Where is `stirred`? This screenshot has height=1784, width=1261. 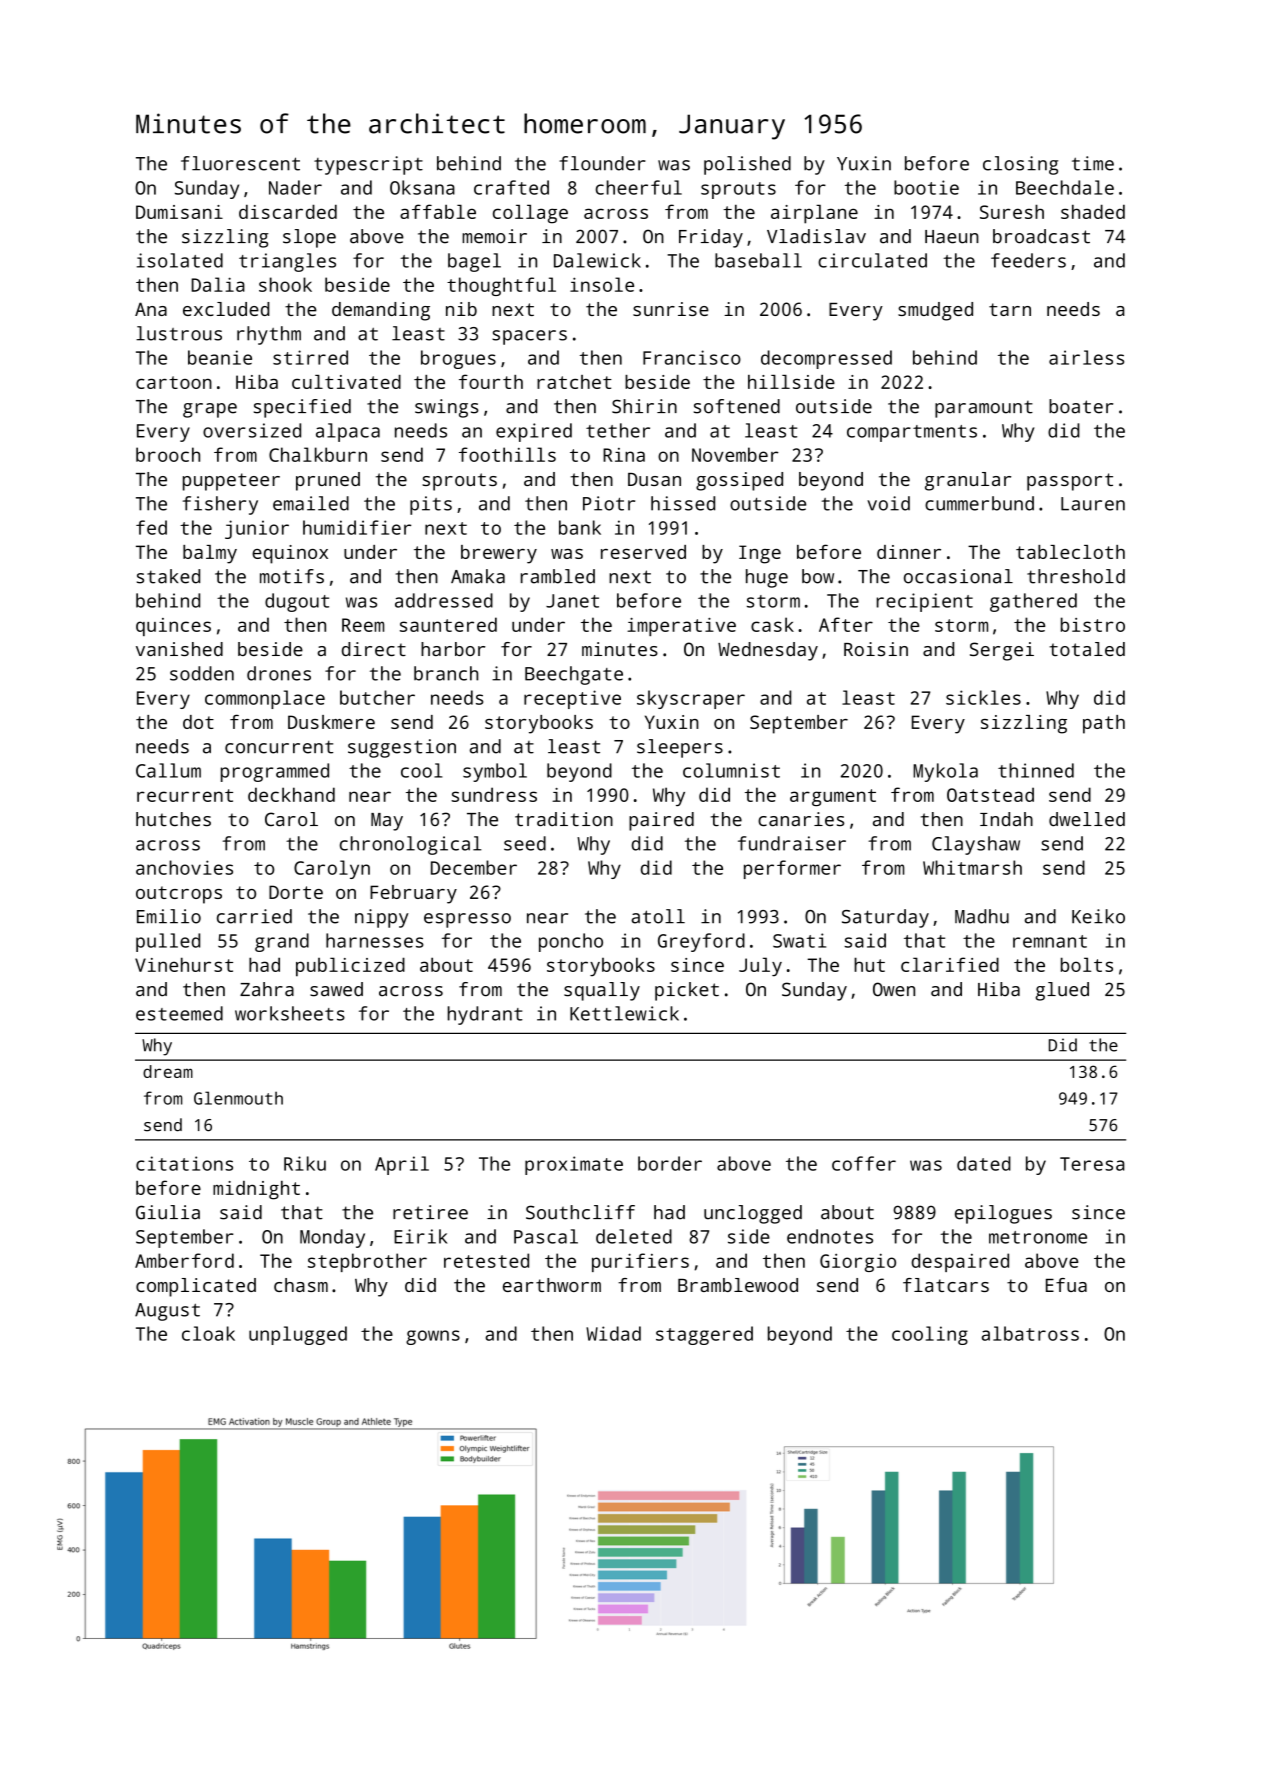
stirred is located at coordinates (310, 357).
